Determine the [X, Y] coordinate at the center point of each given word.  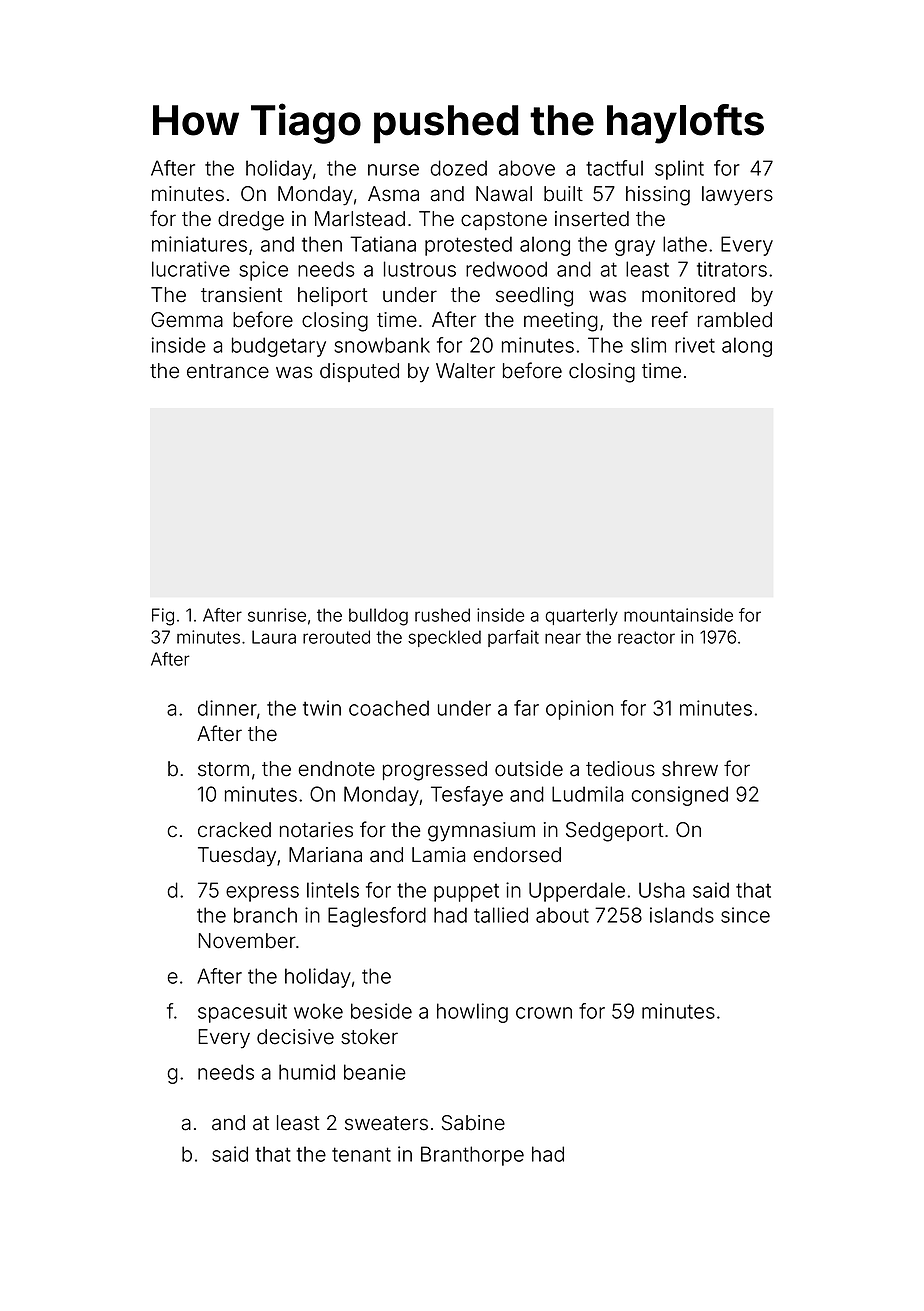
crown [544, 1013]
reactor [646, 637]
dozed [459, 168]
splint [679, 170]
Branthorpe [472, 1156]
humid [307, 1072]
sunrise [277, 615]
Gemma [187, 320]
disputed [359, 372]
